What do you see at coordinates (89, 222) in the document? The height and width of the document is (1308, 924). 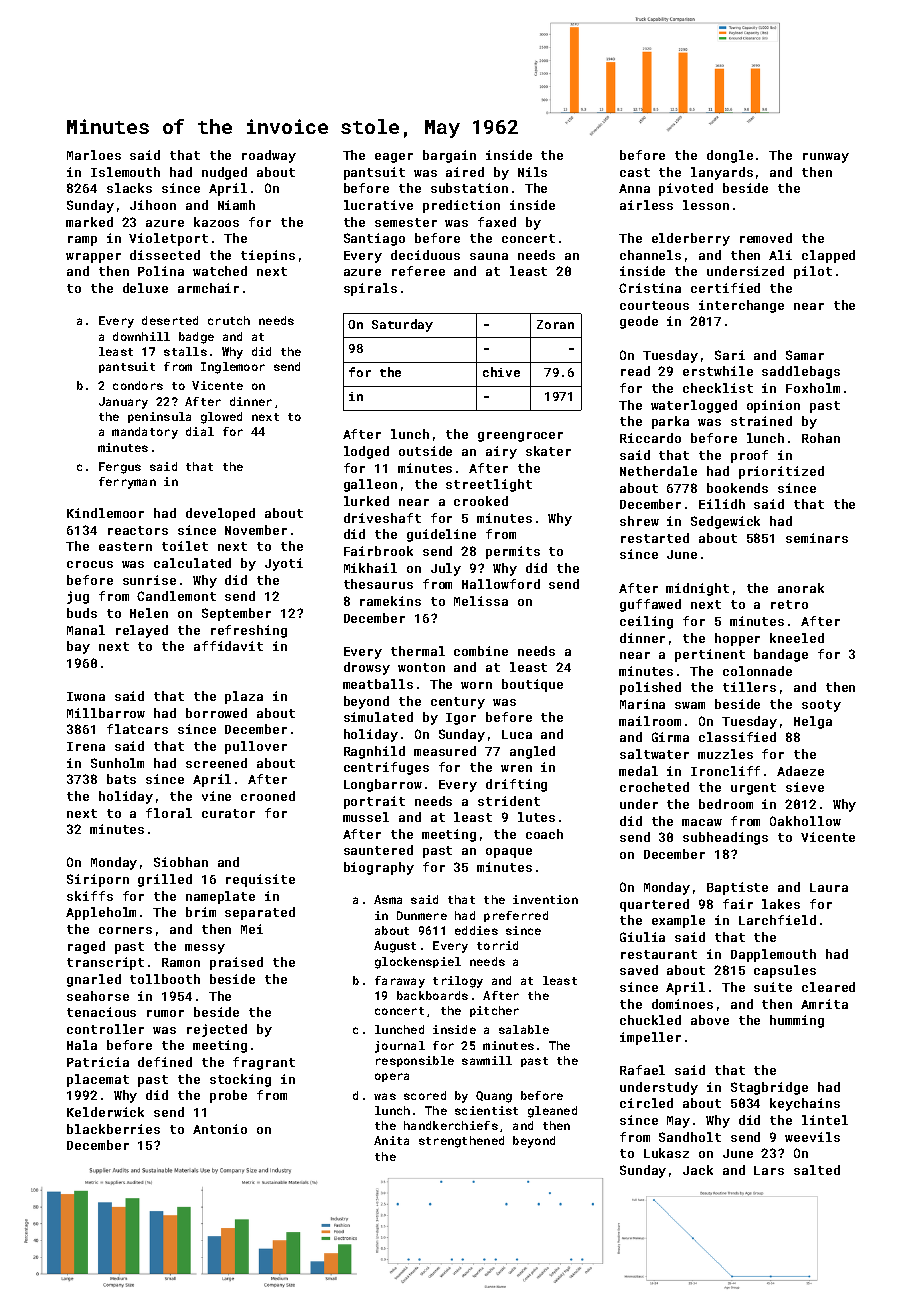 I see `marked` at bounding box center [89, 222].
